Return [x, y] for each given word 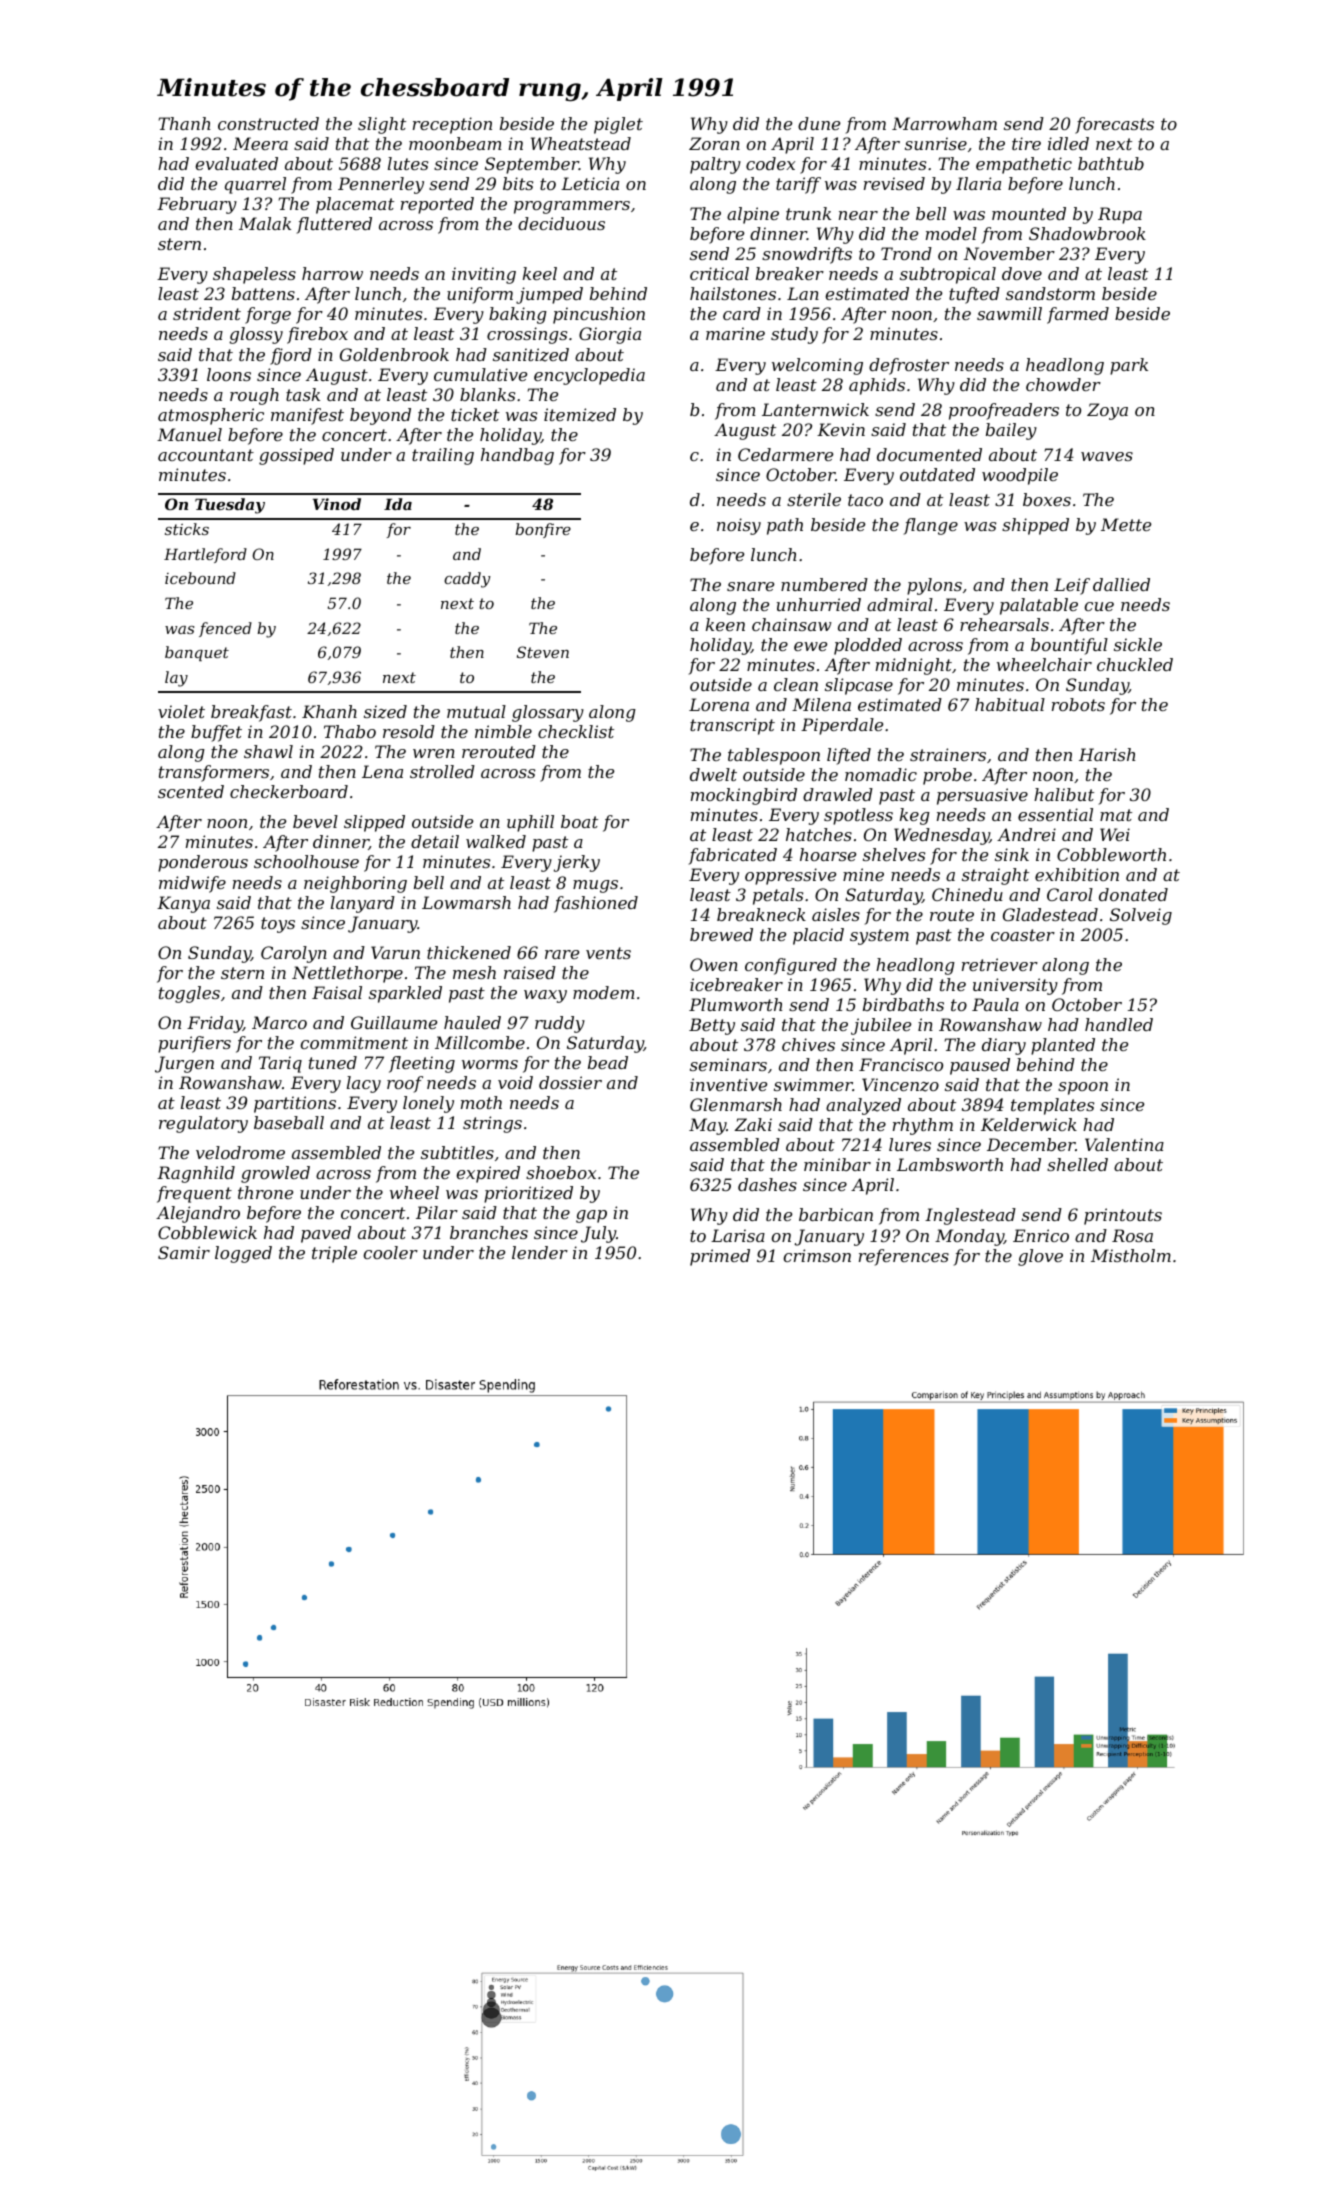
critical [719, 273]
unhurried [819, 604]
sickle [1138, 644]
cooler [391, 1252]
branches [489, 1232]
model [951, 233]
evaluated [237, 163]
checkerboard [289, 791]
